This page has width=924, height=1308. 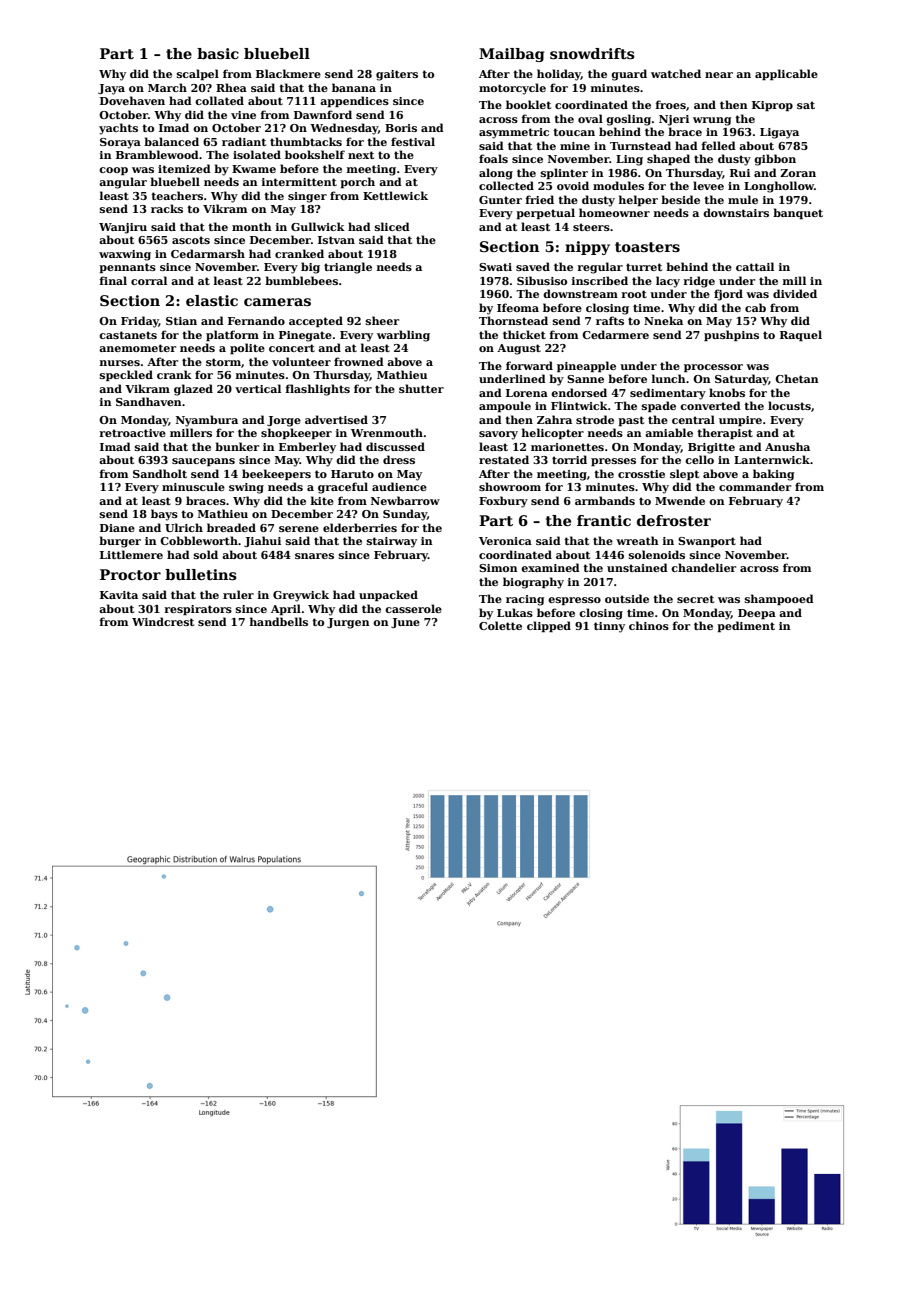 I want to click on snowdrifts, so click(x=592, y=53).
